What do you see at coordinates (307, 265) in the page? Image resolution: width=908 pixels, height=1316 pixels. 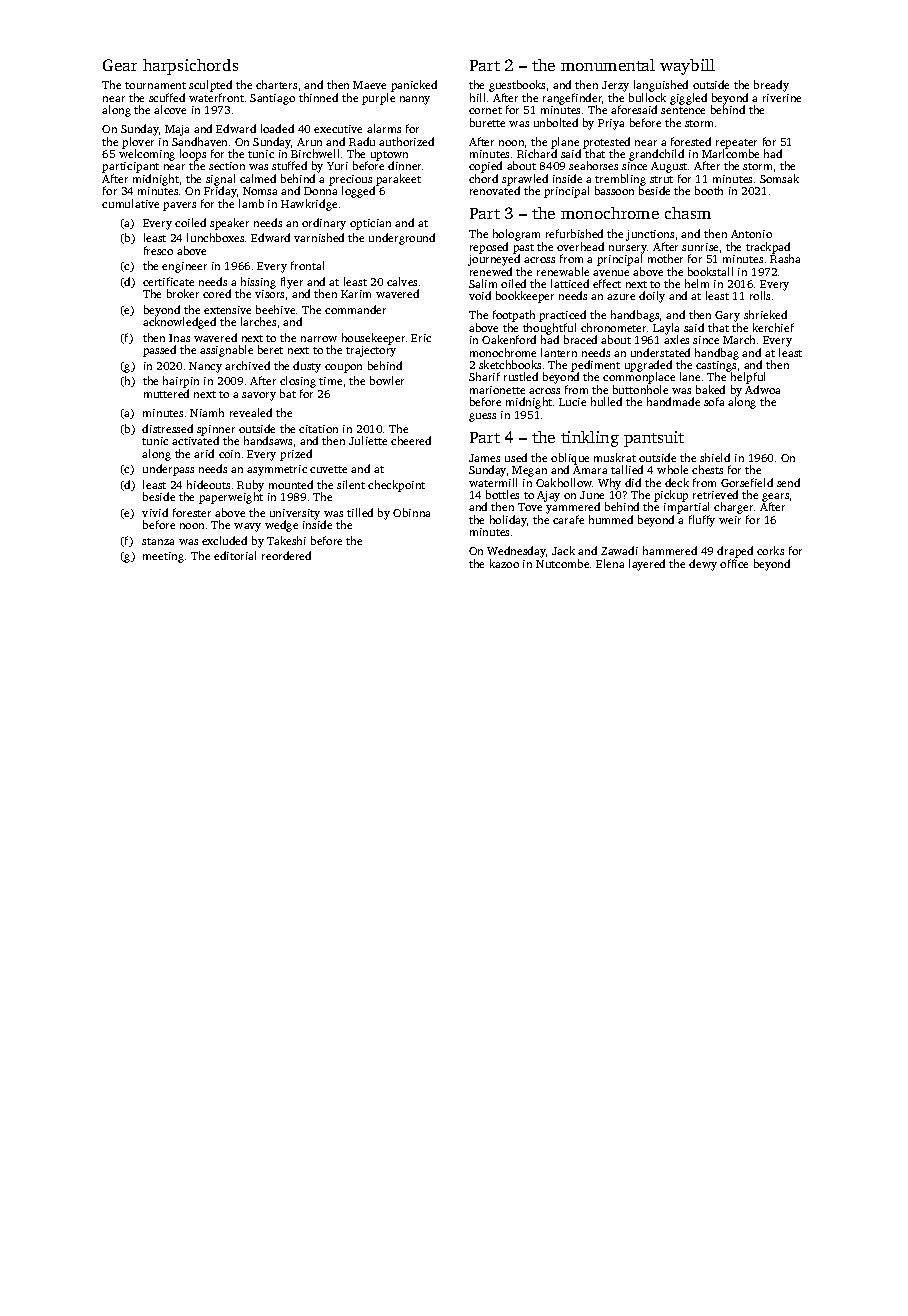 I see `frontal` at bounding box center [307, 265].
